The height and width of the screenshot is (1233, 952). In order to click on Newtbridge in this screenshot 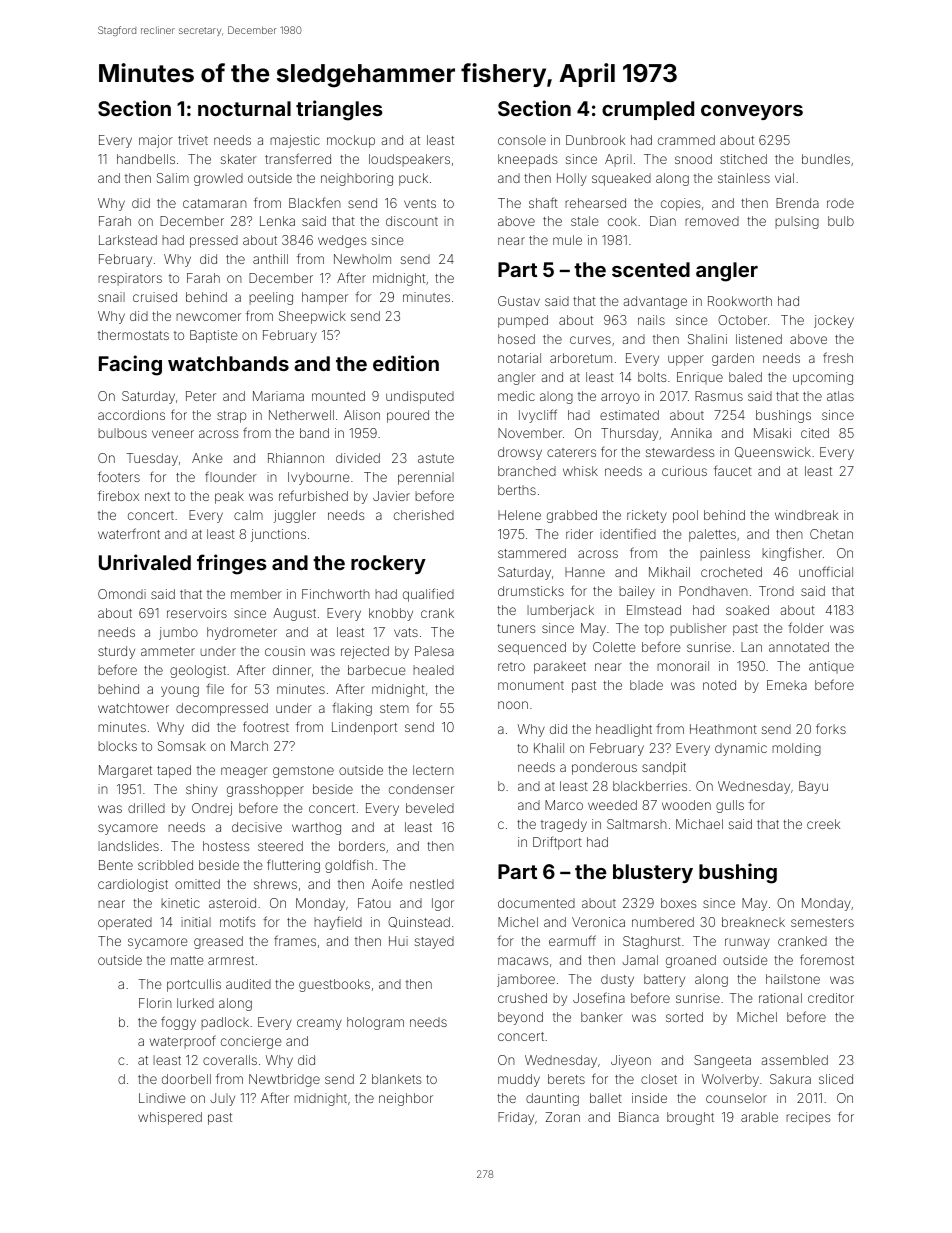, I will do `click(284, 1080)`.
